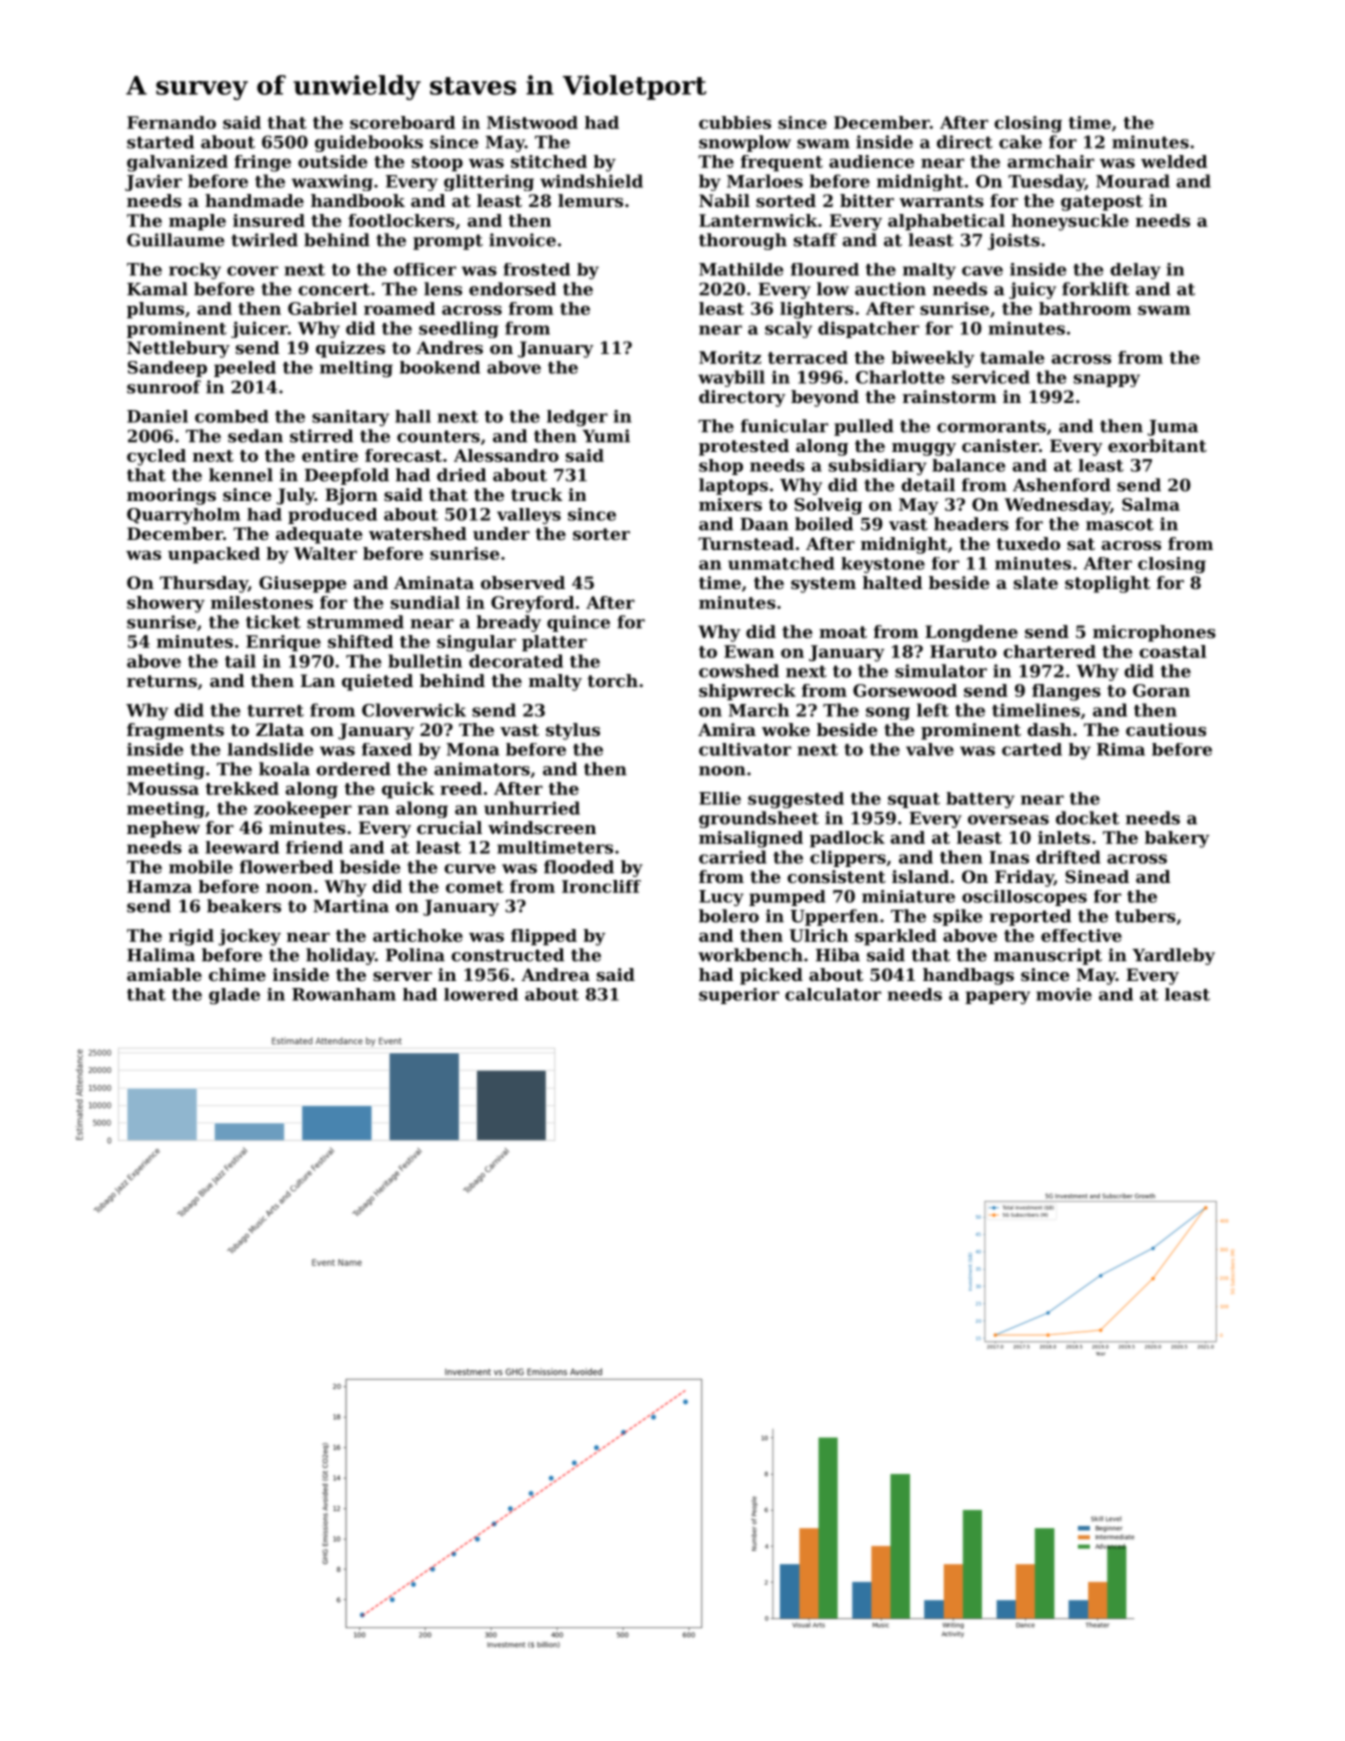 Image resolution: width=1345 pixels, height=1741 pixels. I want to click on strummed, so click(355, 622).
